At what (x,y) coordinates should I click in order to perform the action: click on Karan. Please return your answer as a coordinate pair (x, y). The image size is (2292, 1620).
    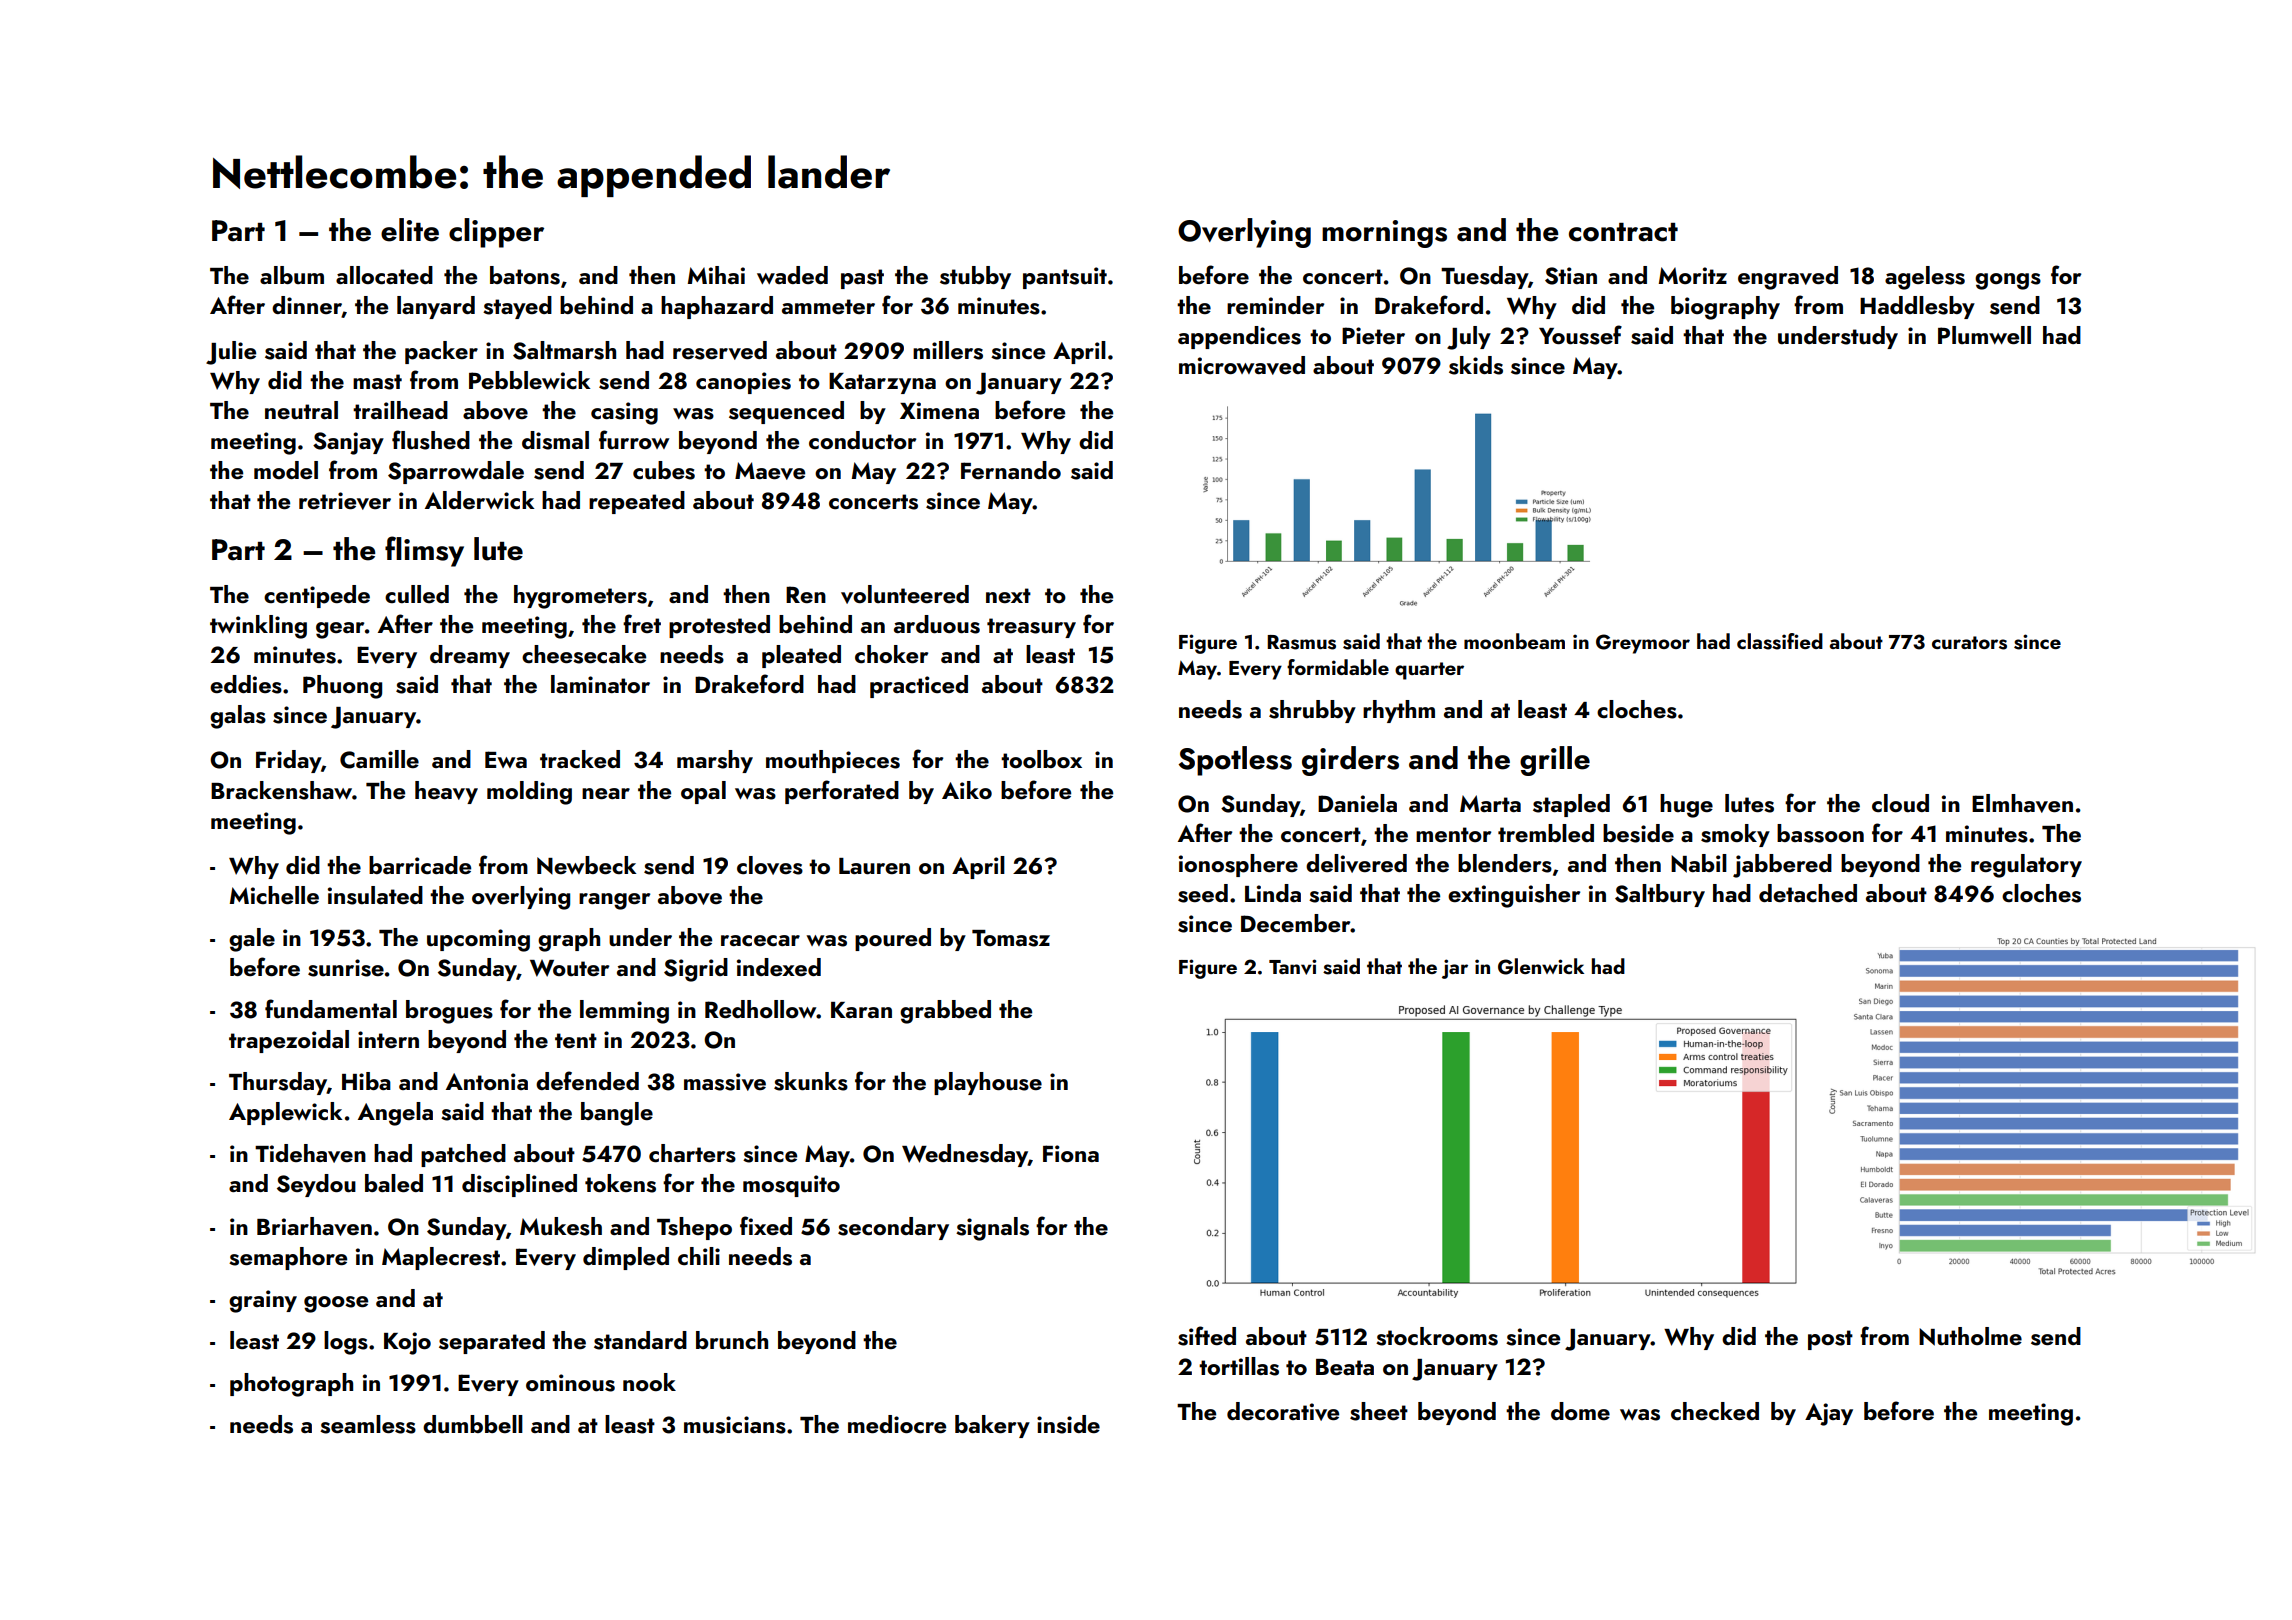
    Looking at the image, I should click on (861, 1010).
